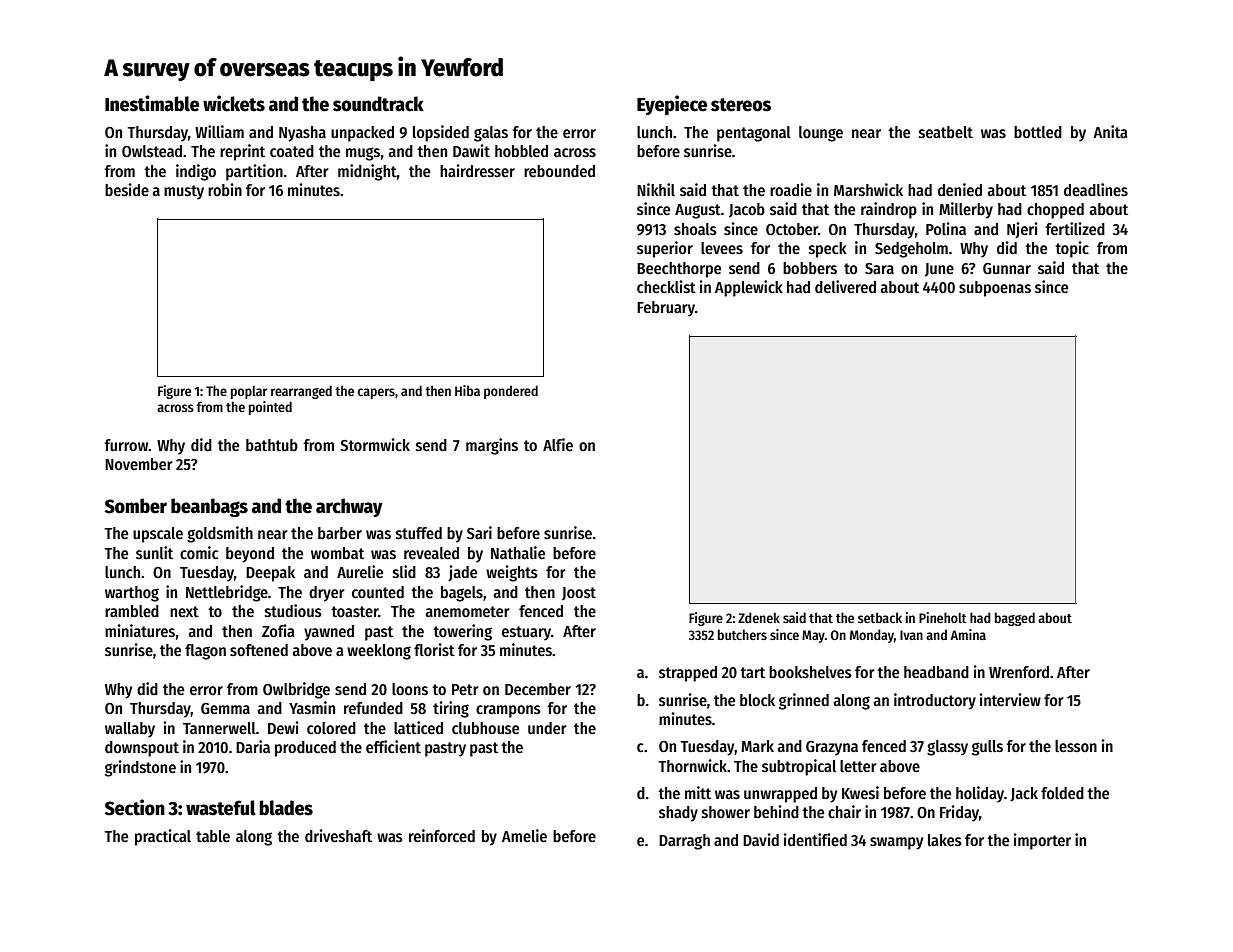  I want to click on Anita, so click(1110, 131).
